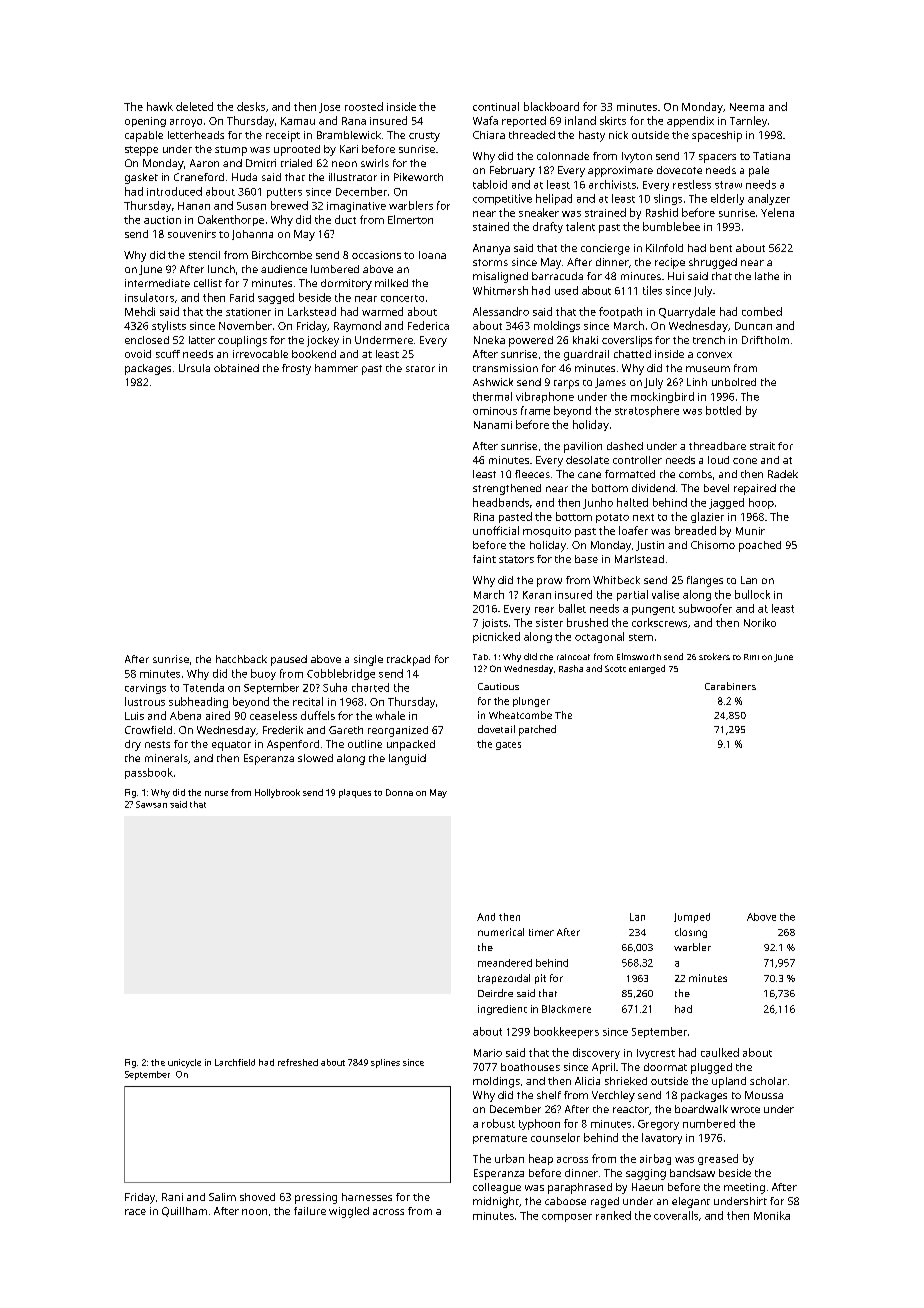 The image size is (924, 1308). Describe the element at coordinates (676, 1215) in the image. I see `coveralls` at that location.
